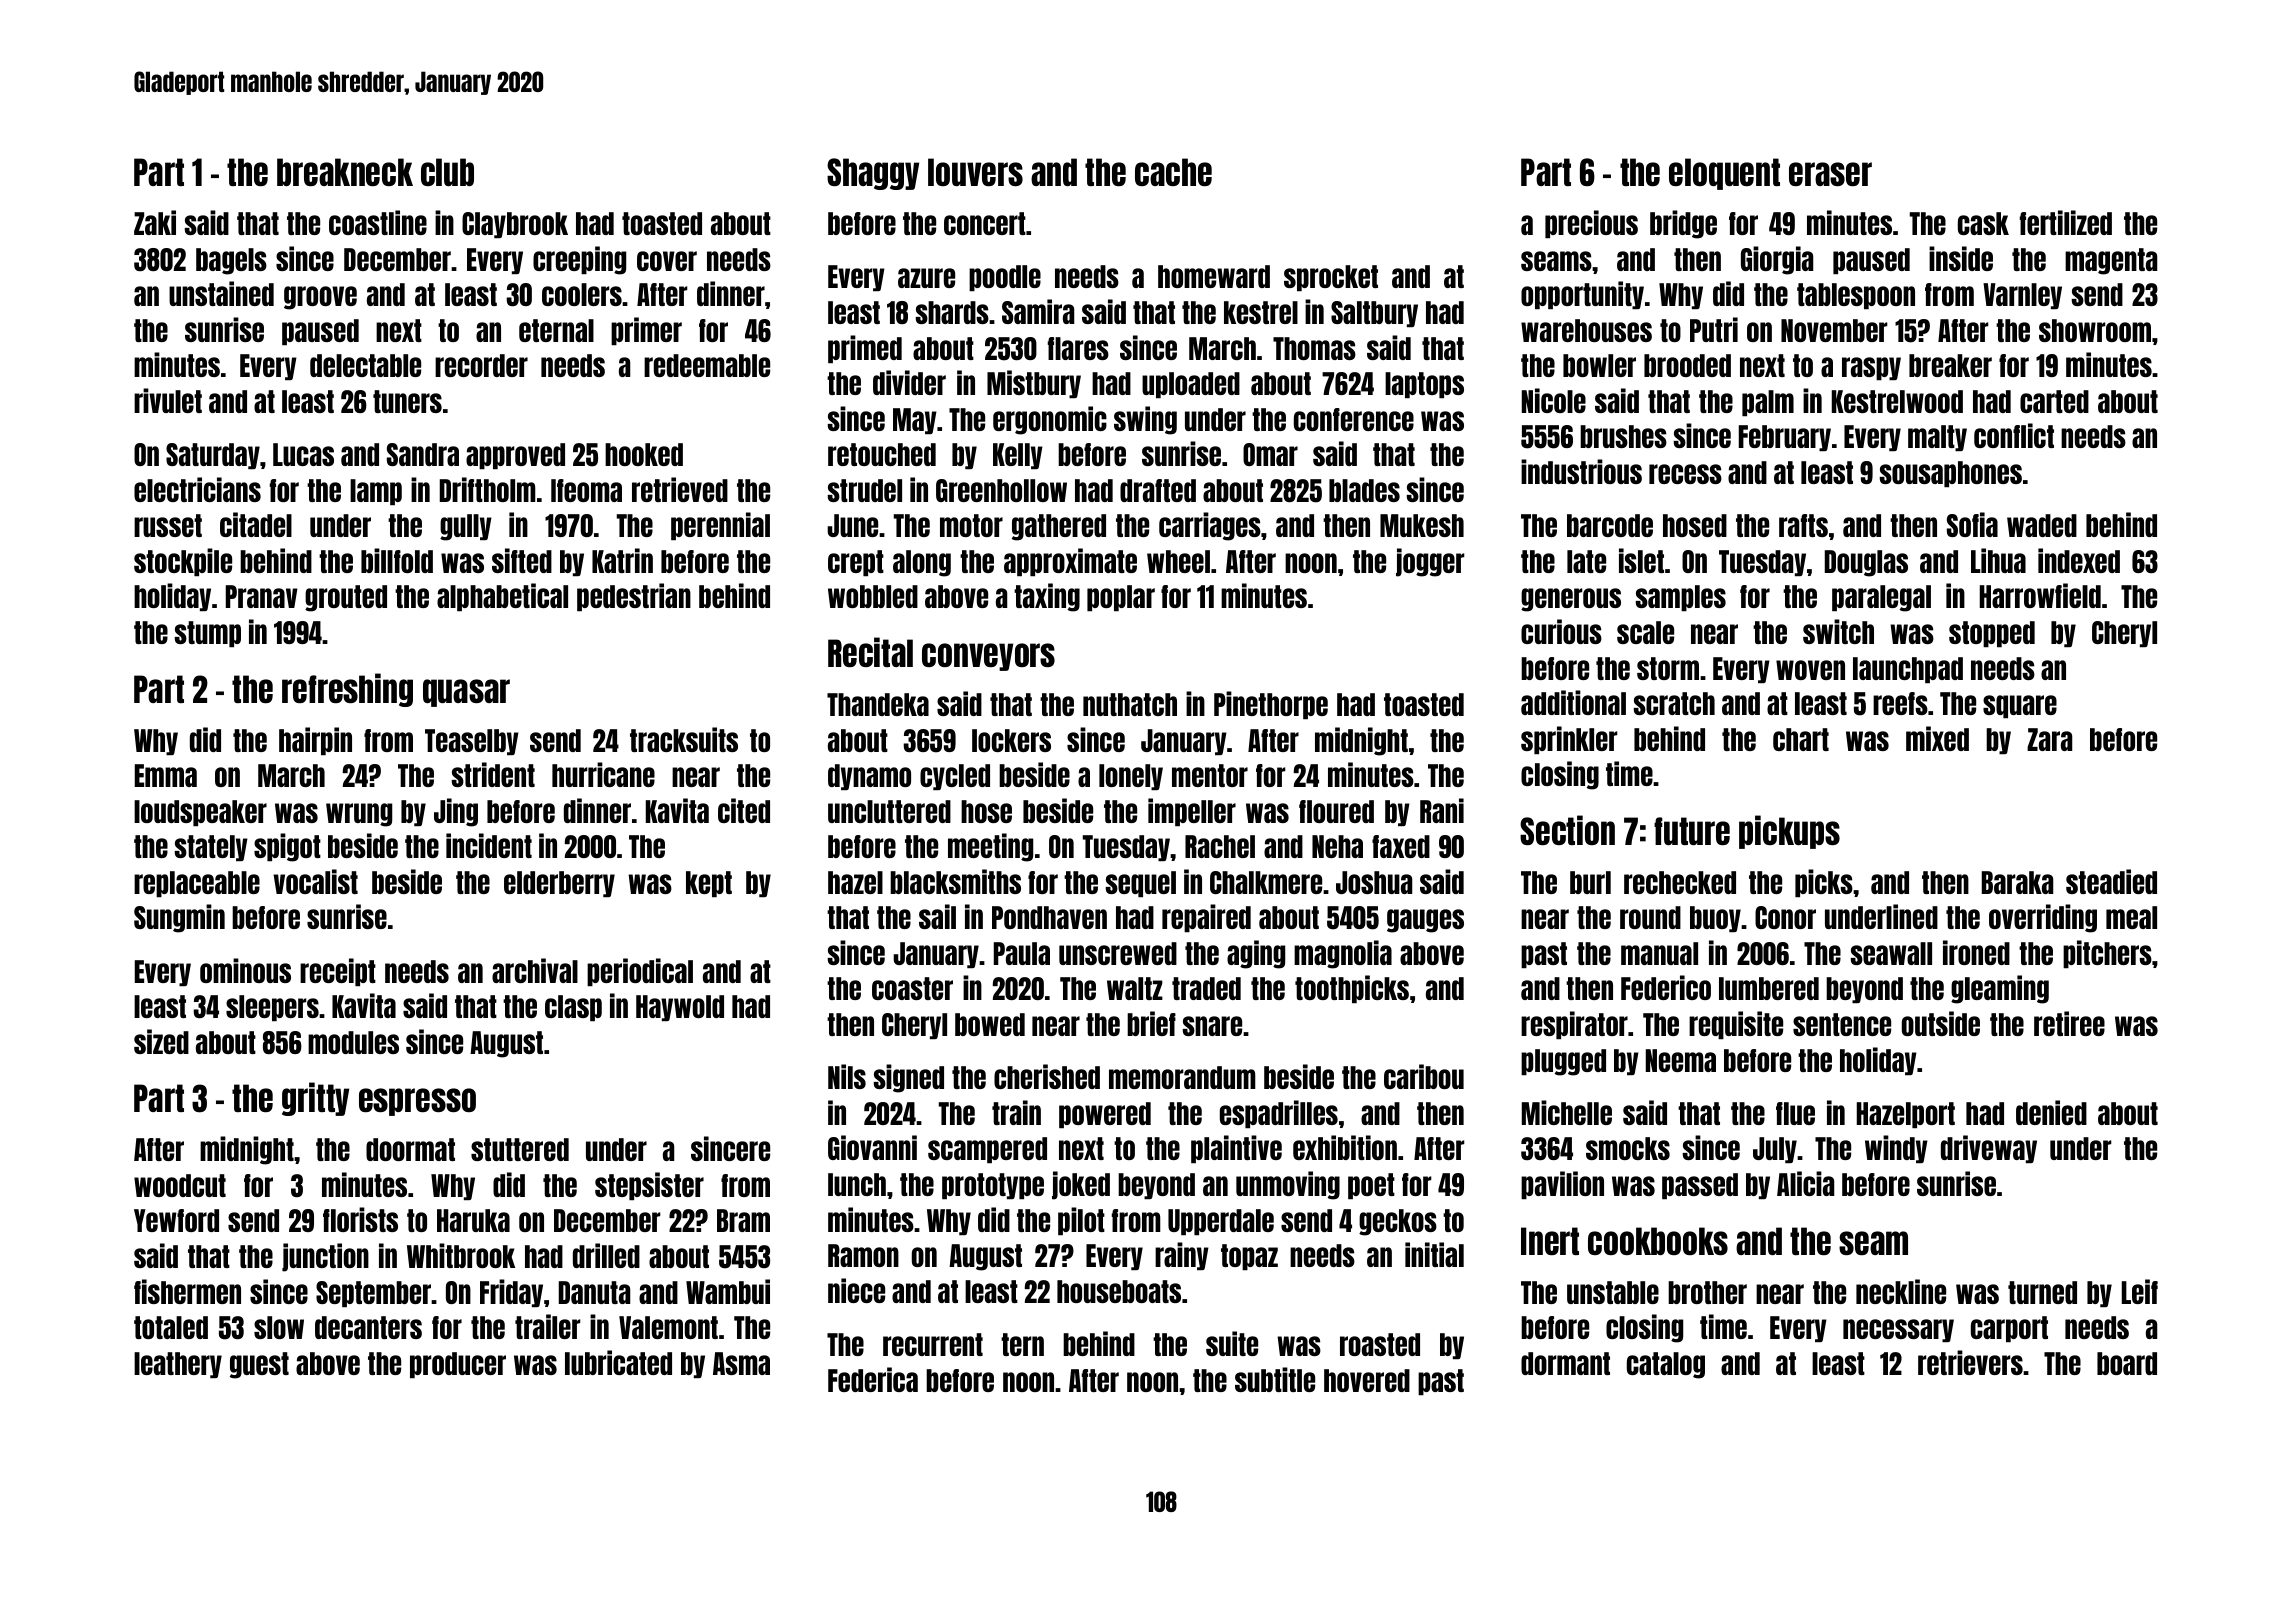 Image resolution: width=2292 pixels, height=1620 pixels. What do you see at coordinates (180, 1185) in the screenshot?
I see `woodcut` at bounding box center [180, 1185].
